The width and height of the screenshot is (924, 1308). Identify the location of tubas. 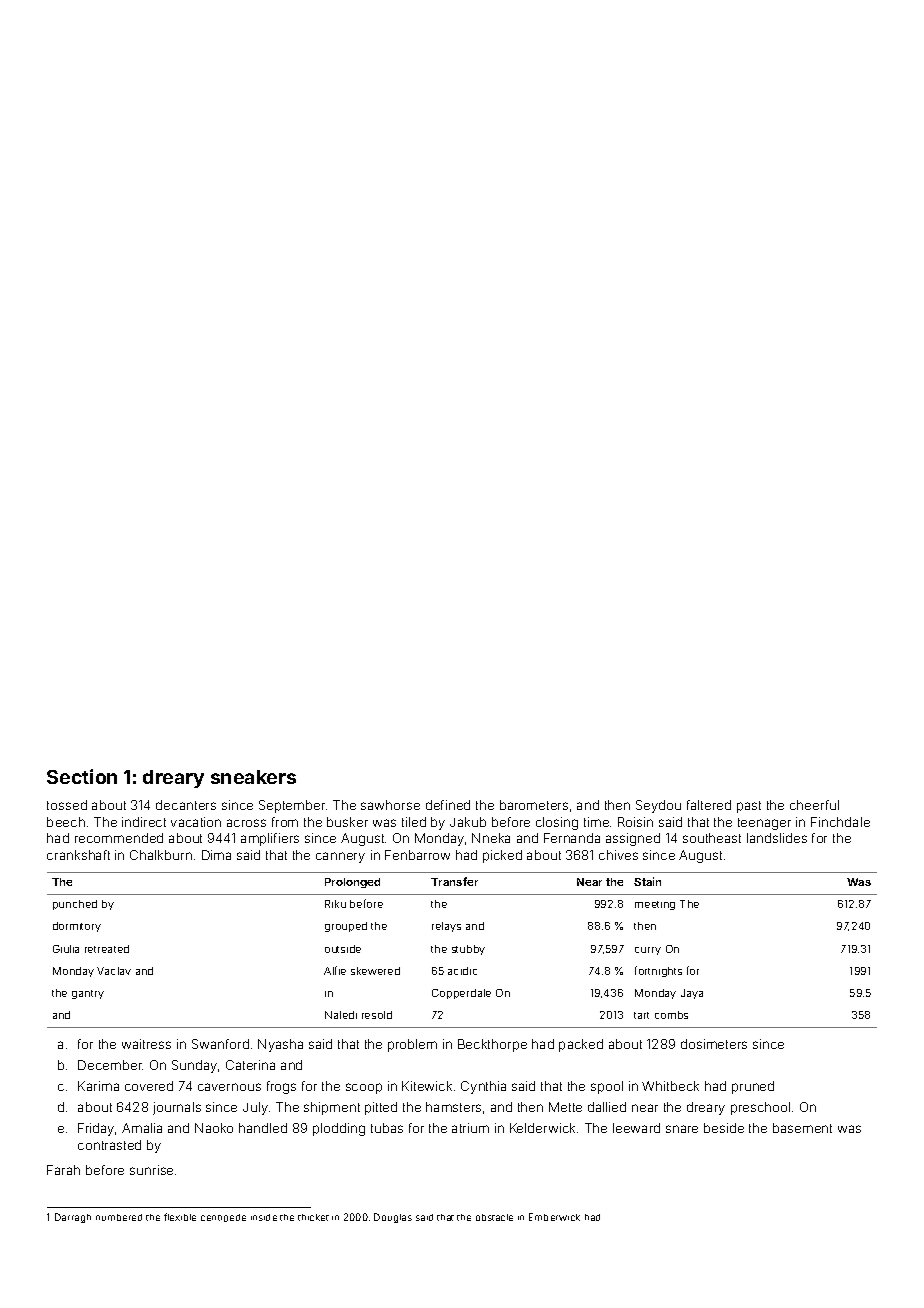
(387, 1128).
